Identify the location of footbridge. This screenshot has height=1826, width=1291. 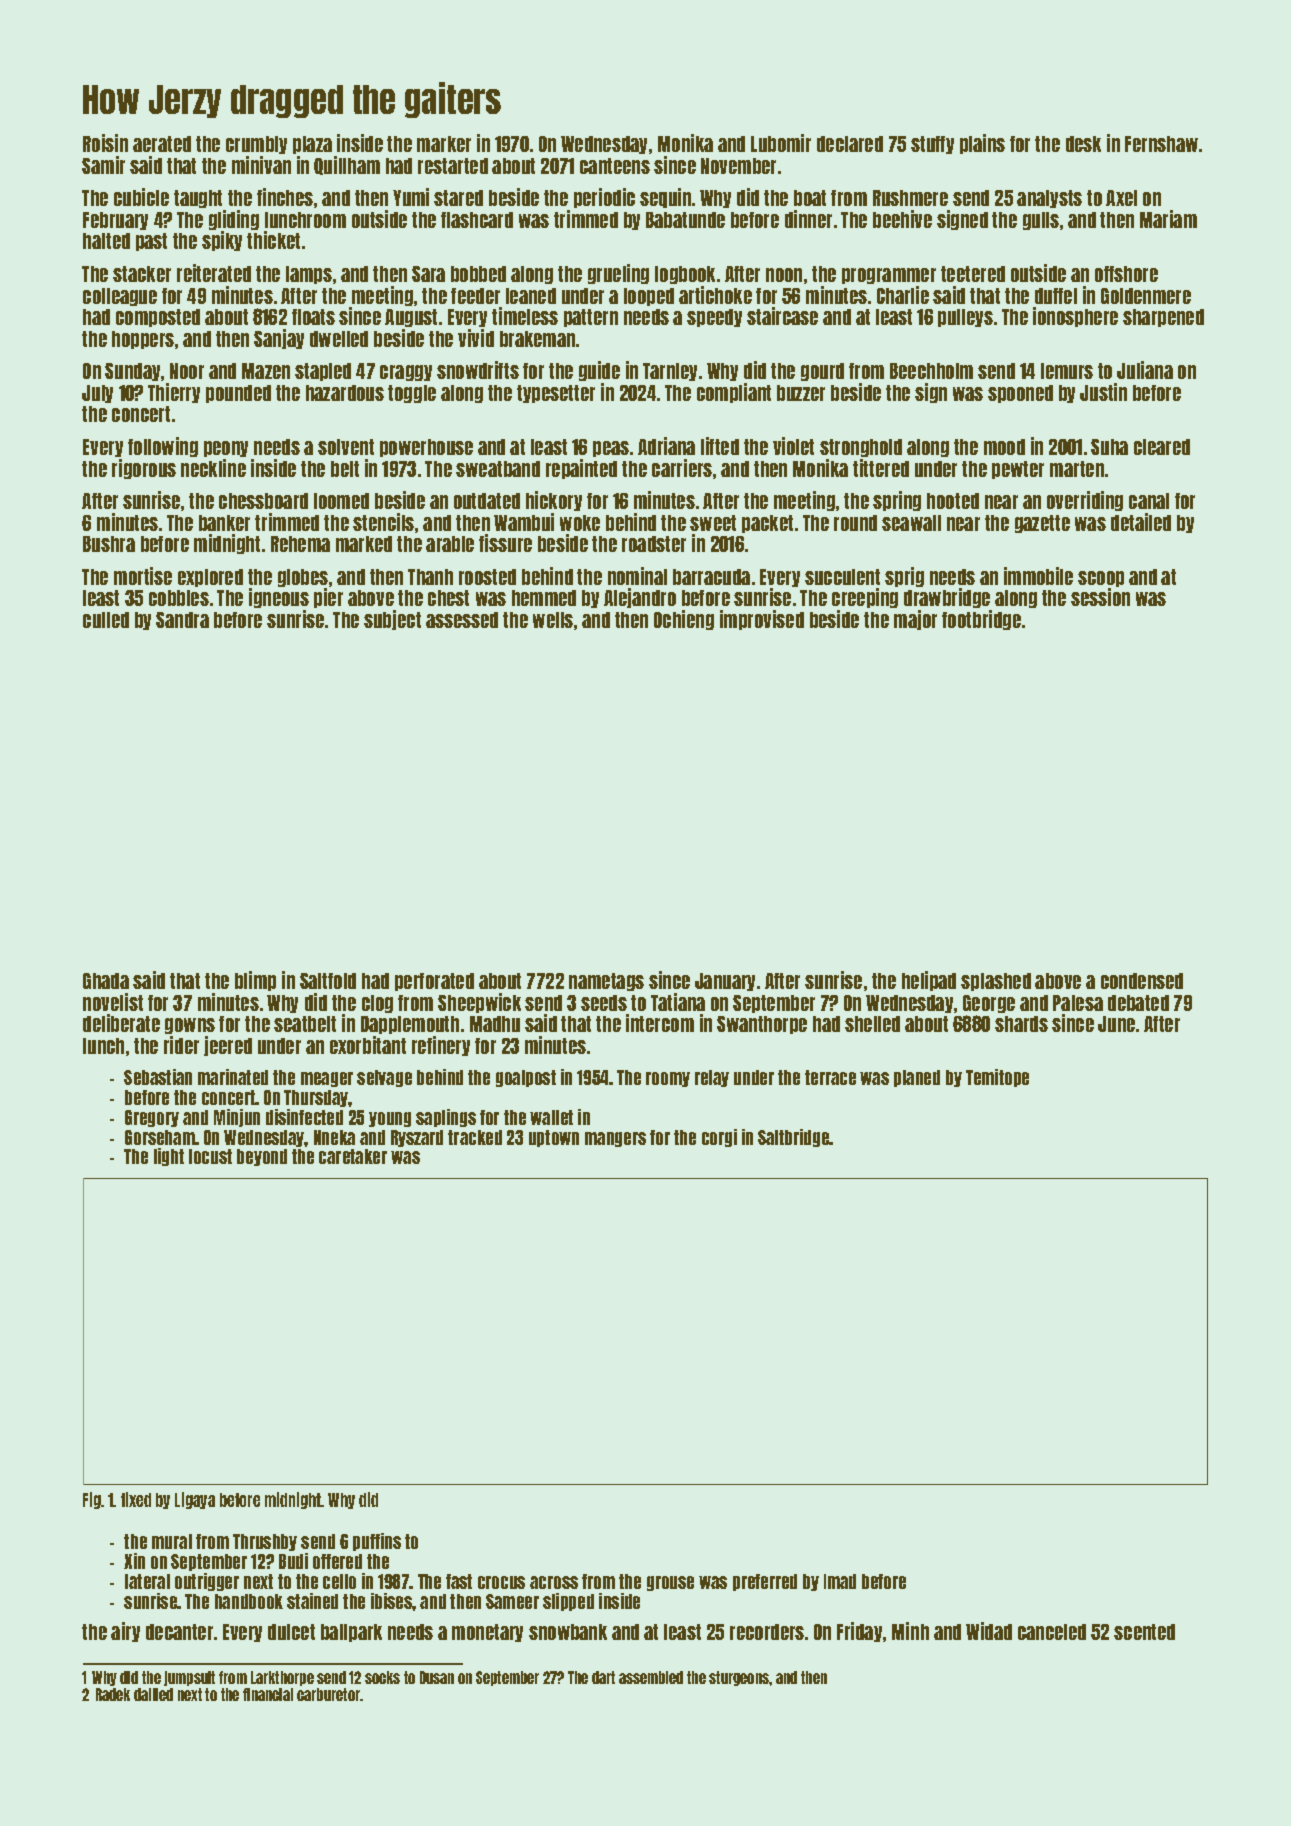
(981, 620).
